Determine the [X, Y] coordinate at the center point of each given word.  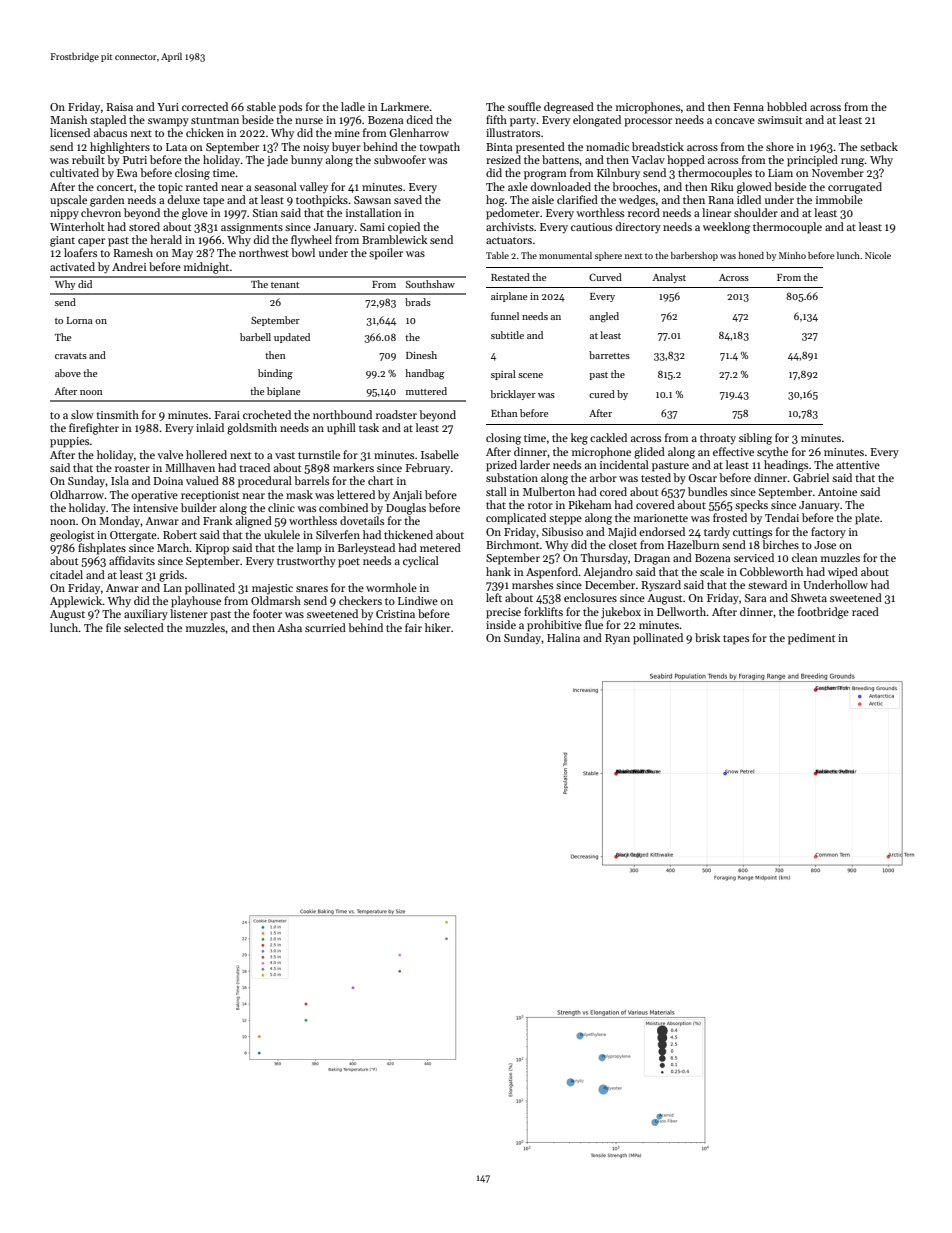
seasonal [275, 186]
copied [404, 228]
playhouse [196, 602]
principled [812, 161]
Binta [499, 147]
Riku [722, 186]
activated [72, 266]
